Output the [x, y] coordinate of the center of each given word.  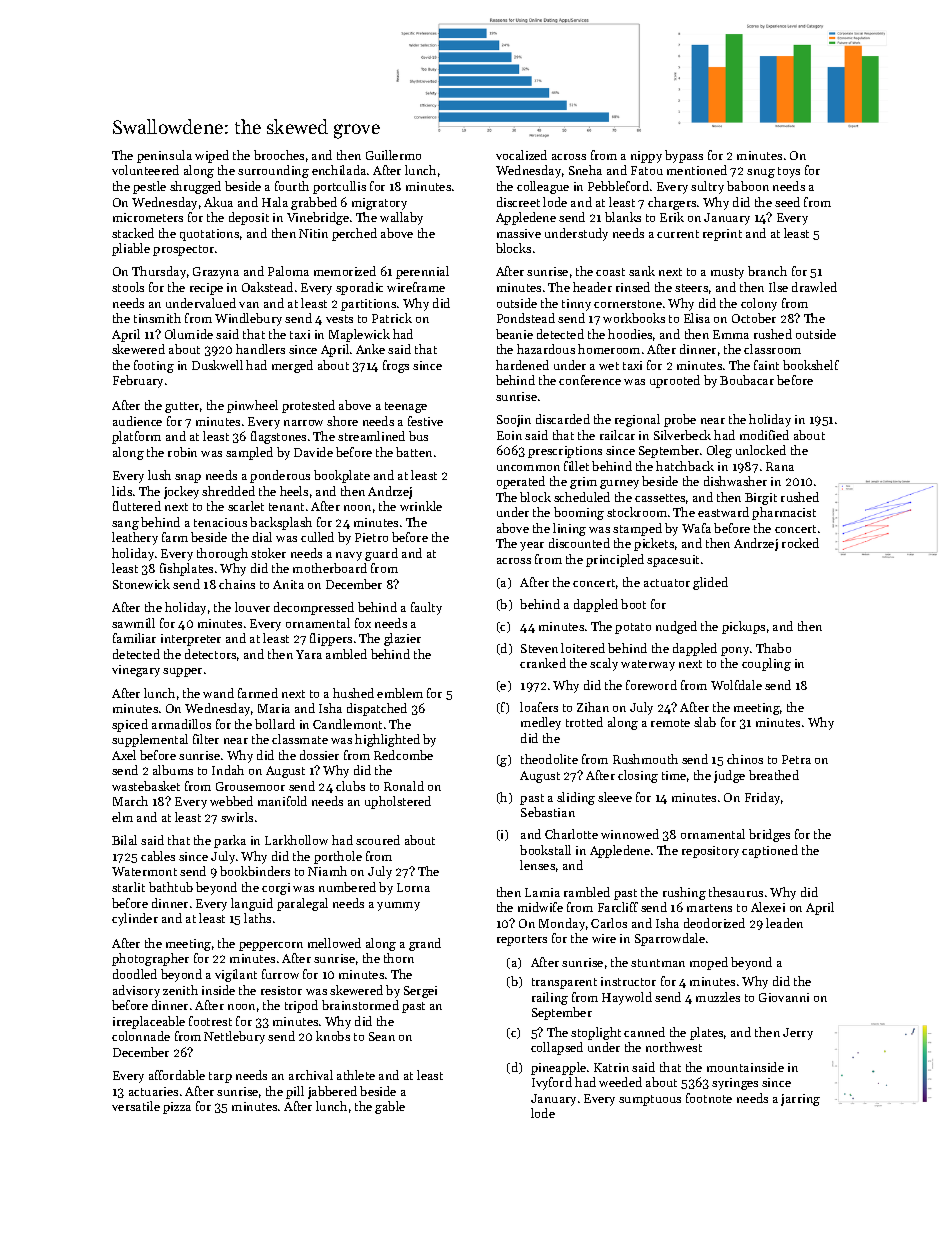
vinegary [136, 671]
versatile [136, 1106]
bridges [769, 835]
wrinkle [421, 506]
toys [789, 172]
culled [317, 537]
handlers [260, 349]
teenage [406, 407]
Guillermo [393, 155]
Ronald [404, 786]
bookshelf [811, 365]
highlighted [387, 740]
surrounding [273, 171]
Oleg [719, 451]
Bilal [124, 840]
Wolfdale [736, 685]
